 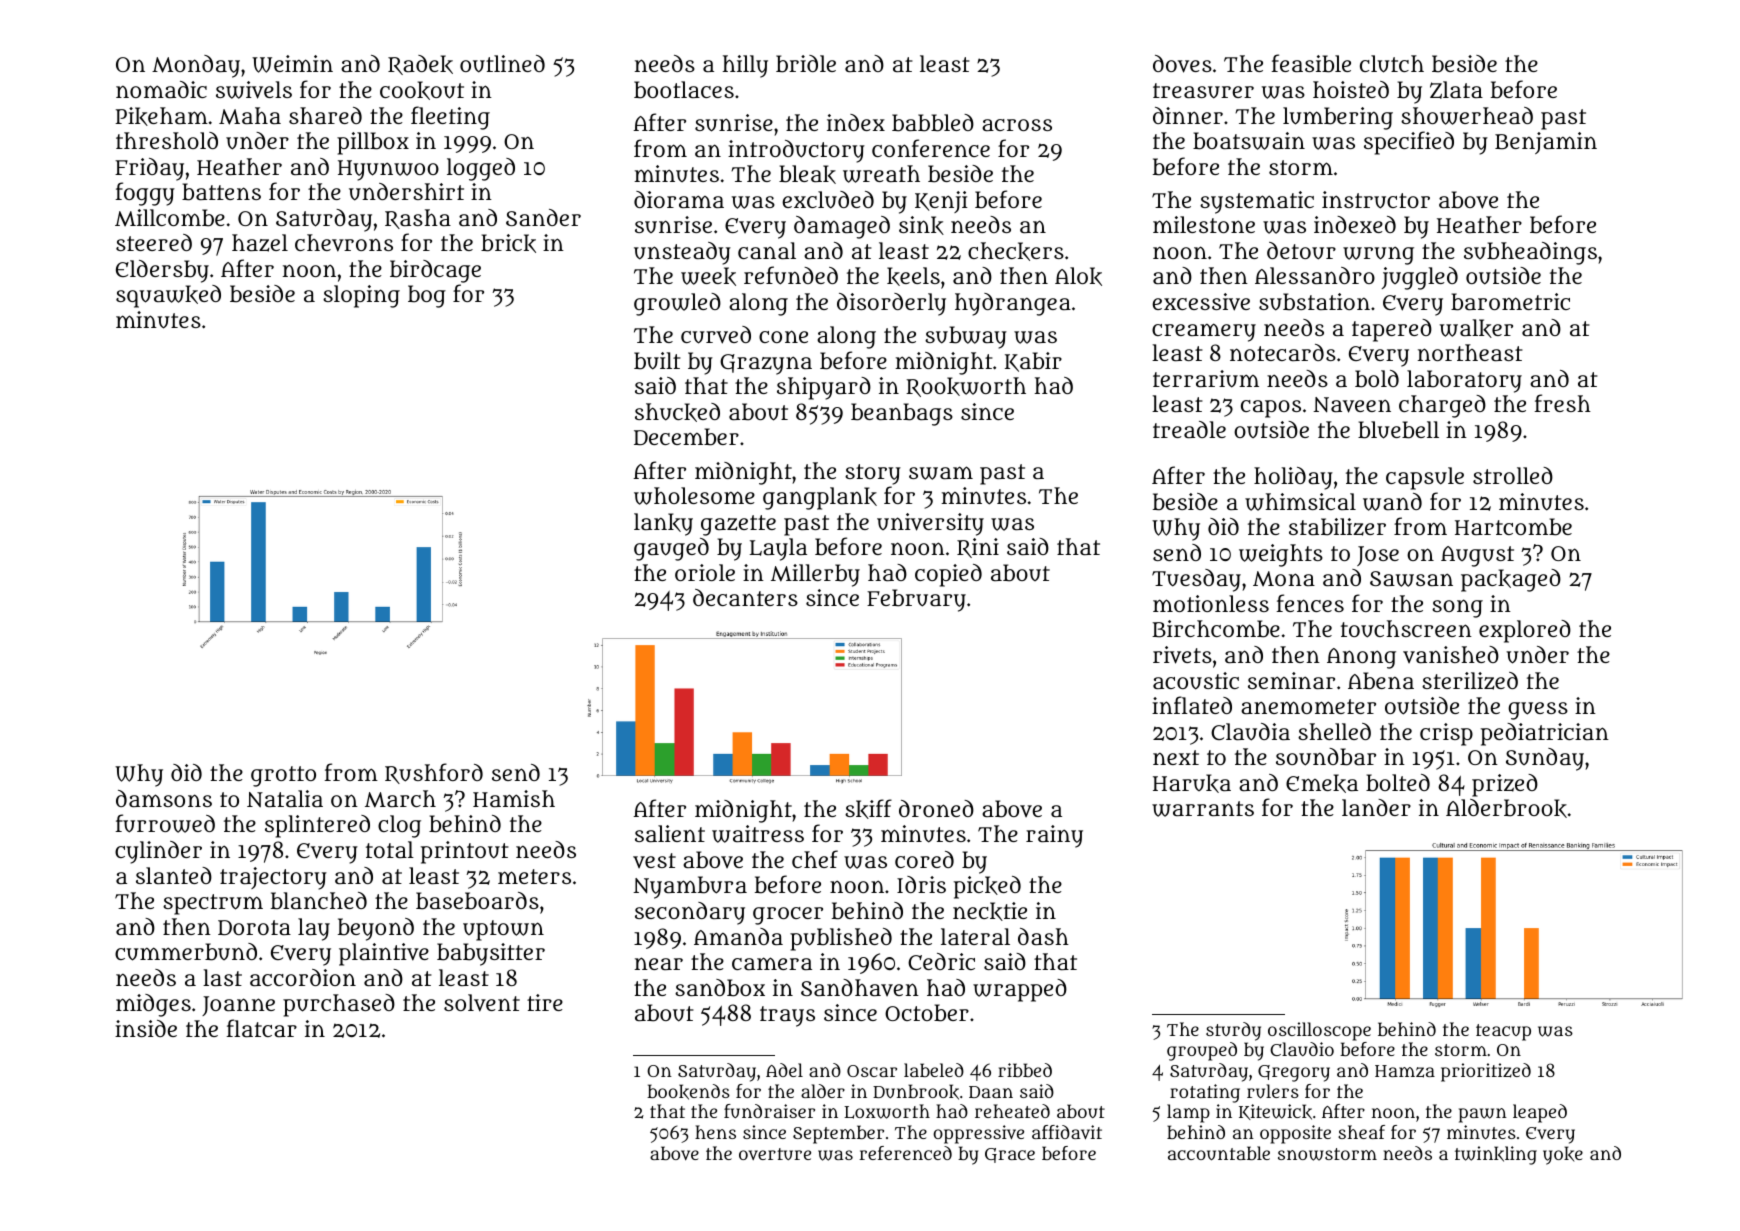 What do you see at coordinates (1020, 990) in the image?
I see `wrapped` at bounding box center [1020, 990].
